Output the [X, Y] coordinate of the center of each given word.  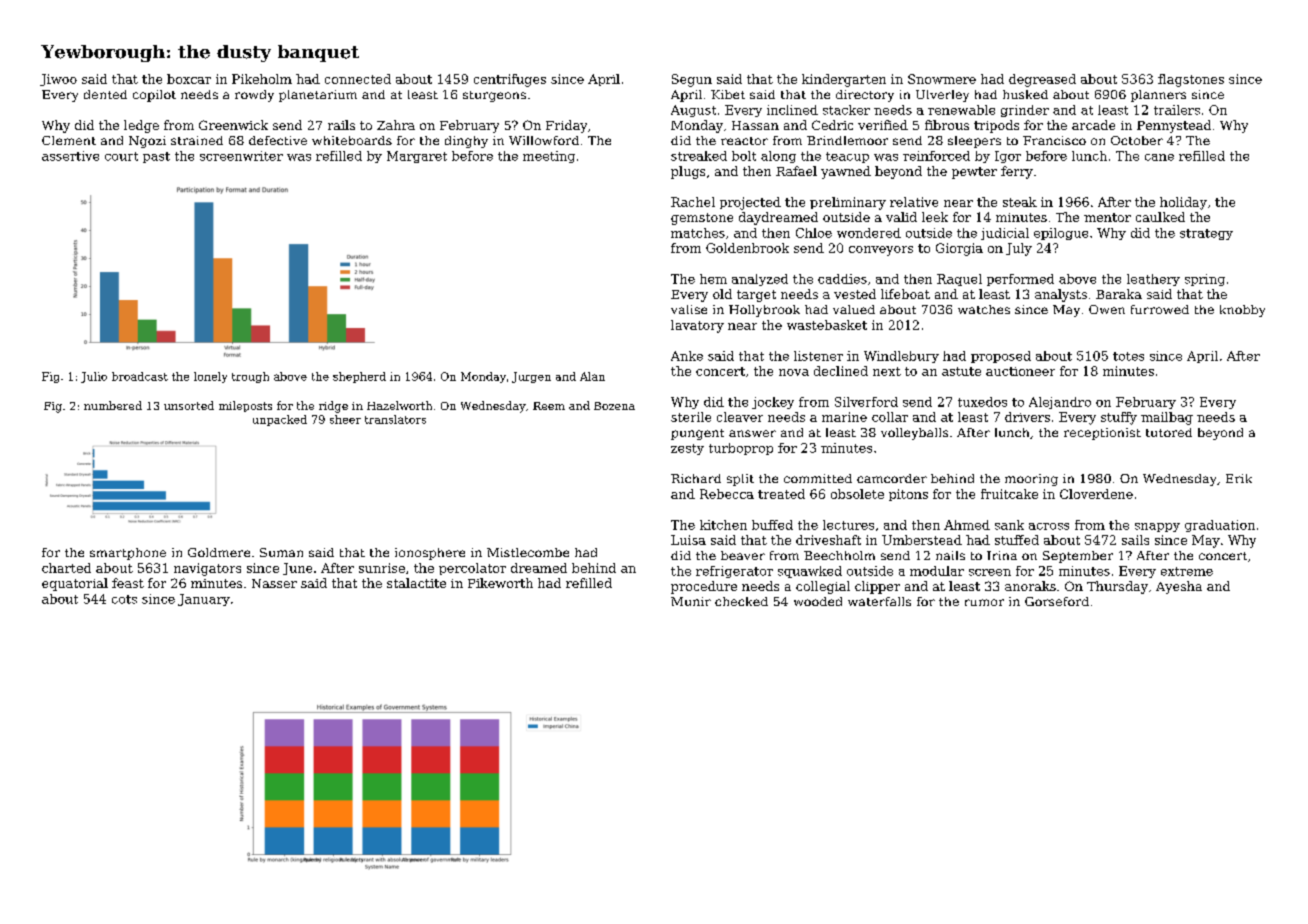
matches [698, 233]
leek [935, 217]
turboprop [741, 449]
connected [358, 79]
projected [750, 203]
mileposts [245, 406]
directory [865, 96]
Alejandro [1060, 403]
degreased [1042, 80]
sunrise [382, 568]
